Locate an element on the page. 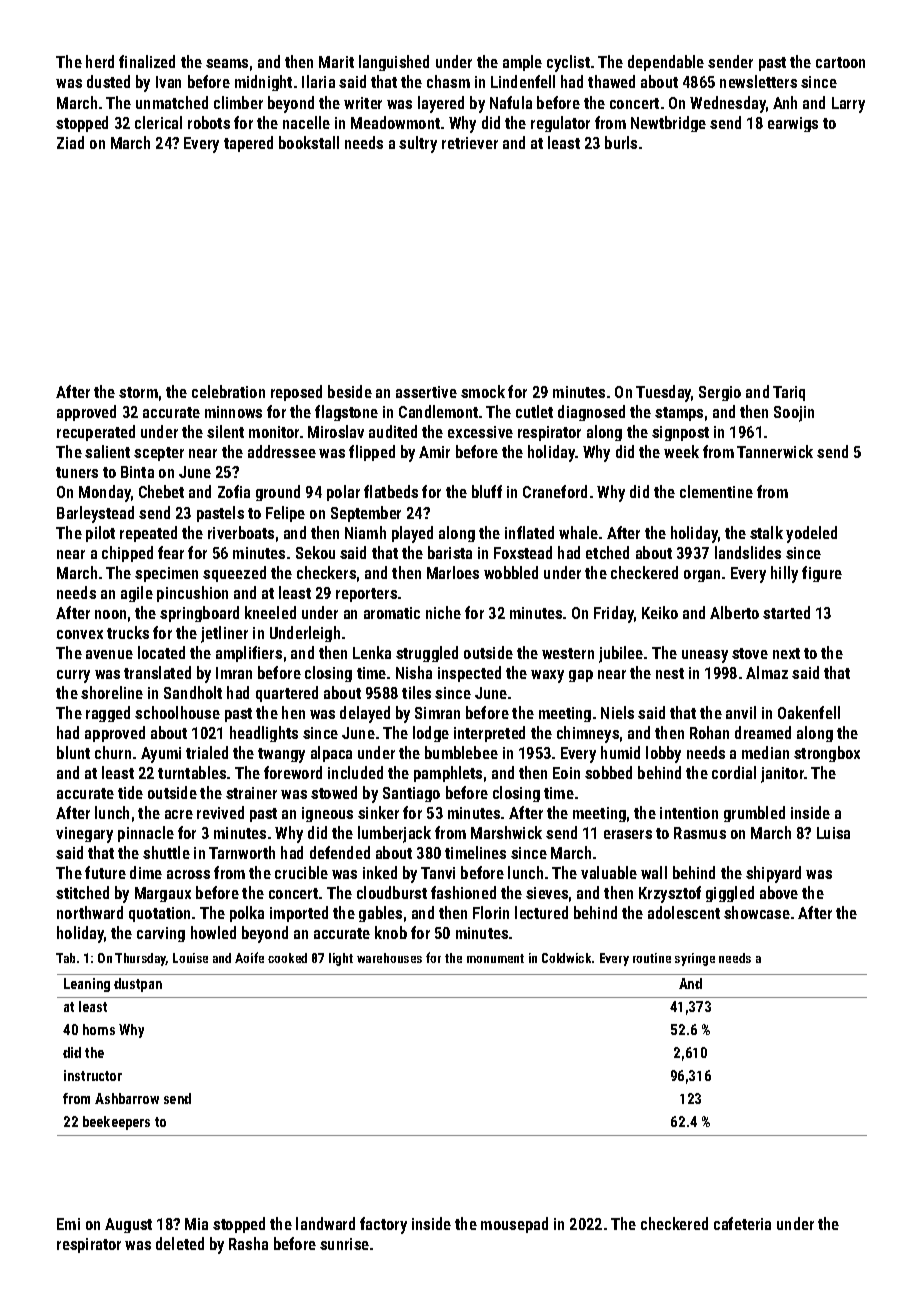 This image has width=924, height=1308. defended is located at coordinates (340, 852).
